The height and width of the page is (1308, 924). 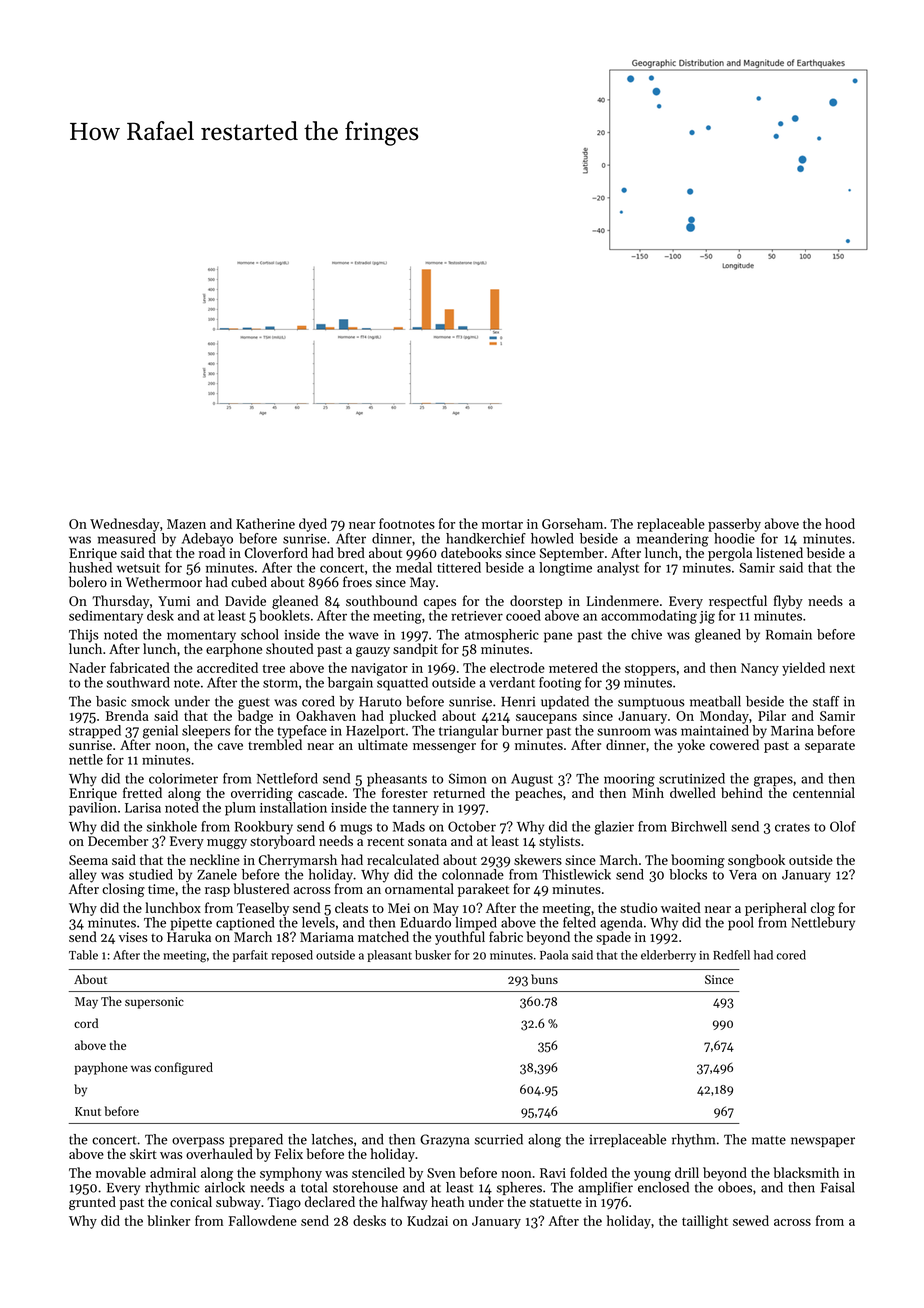 What do you see at coordinates (502, 524) in the page?
I see `mortar` at bounding box center [502, 524].
